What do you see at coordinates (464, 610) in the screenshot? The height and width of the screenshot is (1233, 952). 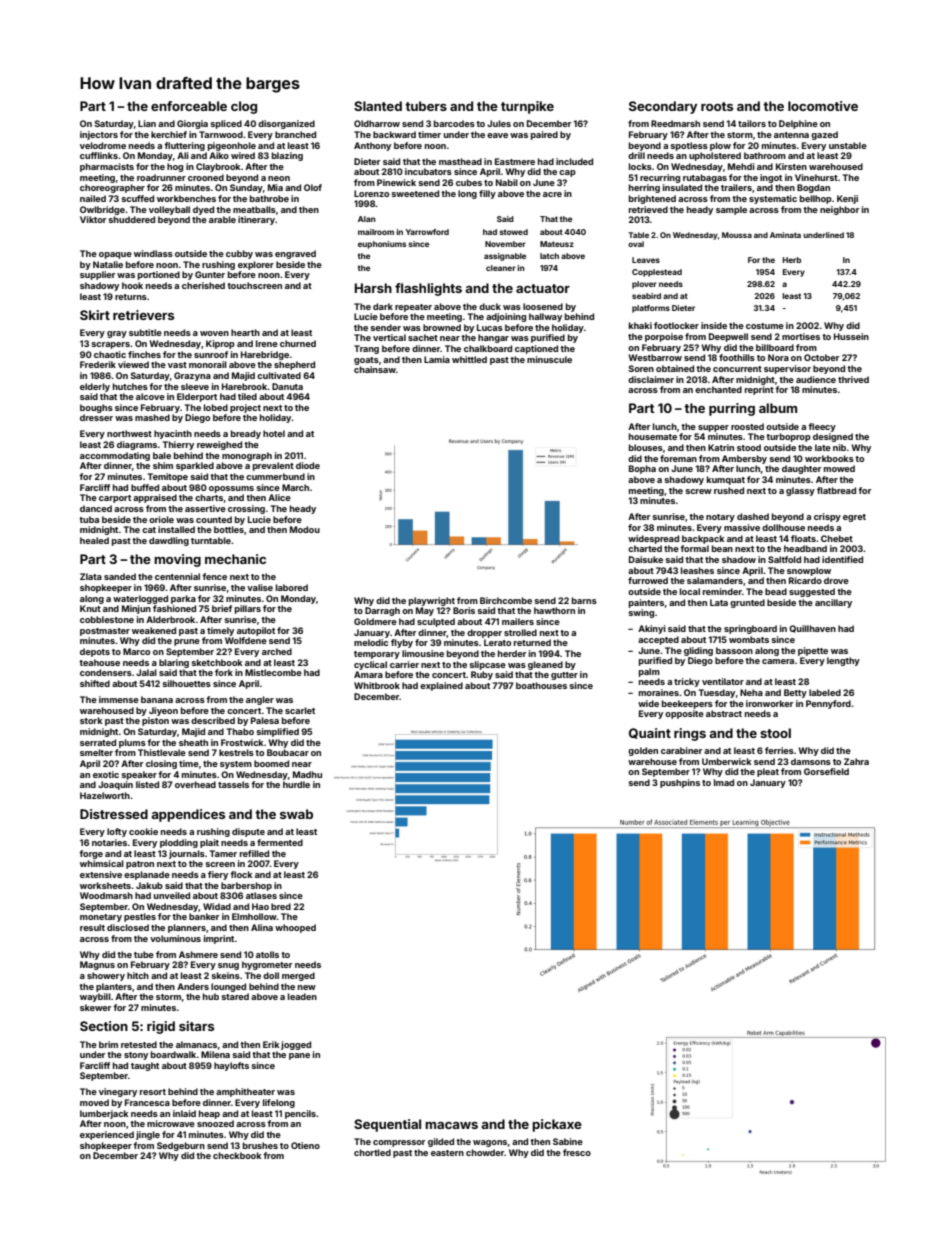 I see `Boris` at bounding box center [464, 610].
